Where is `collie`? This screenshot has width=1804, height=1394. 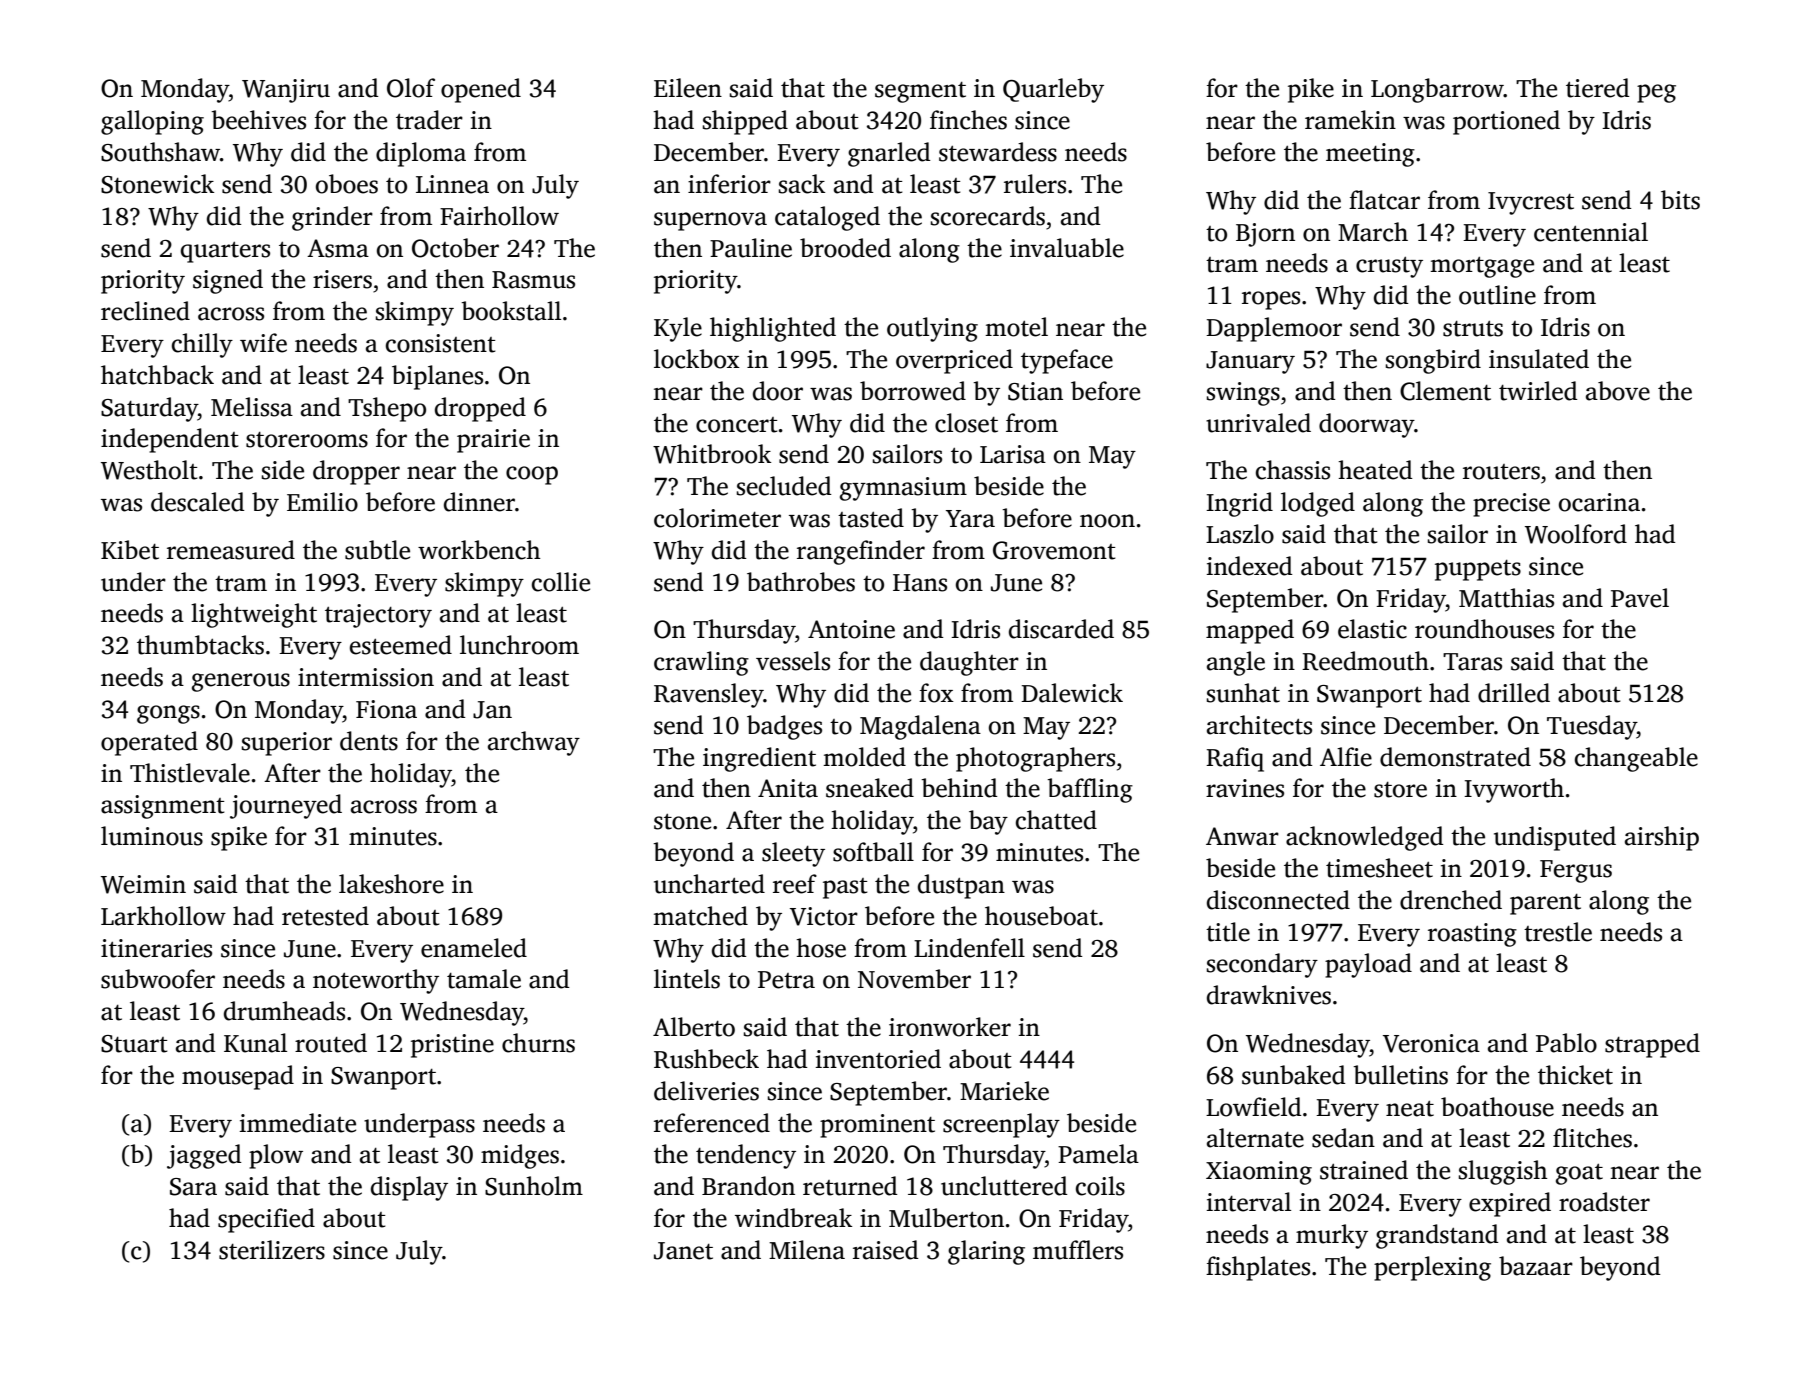 collie is located at coordinates (561, 582).
